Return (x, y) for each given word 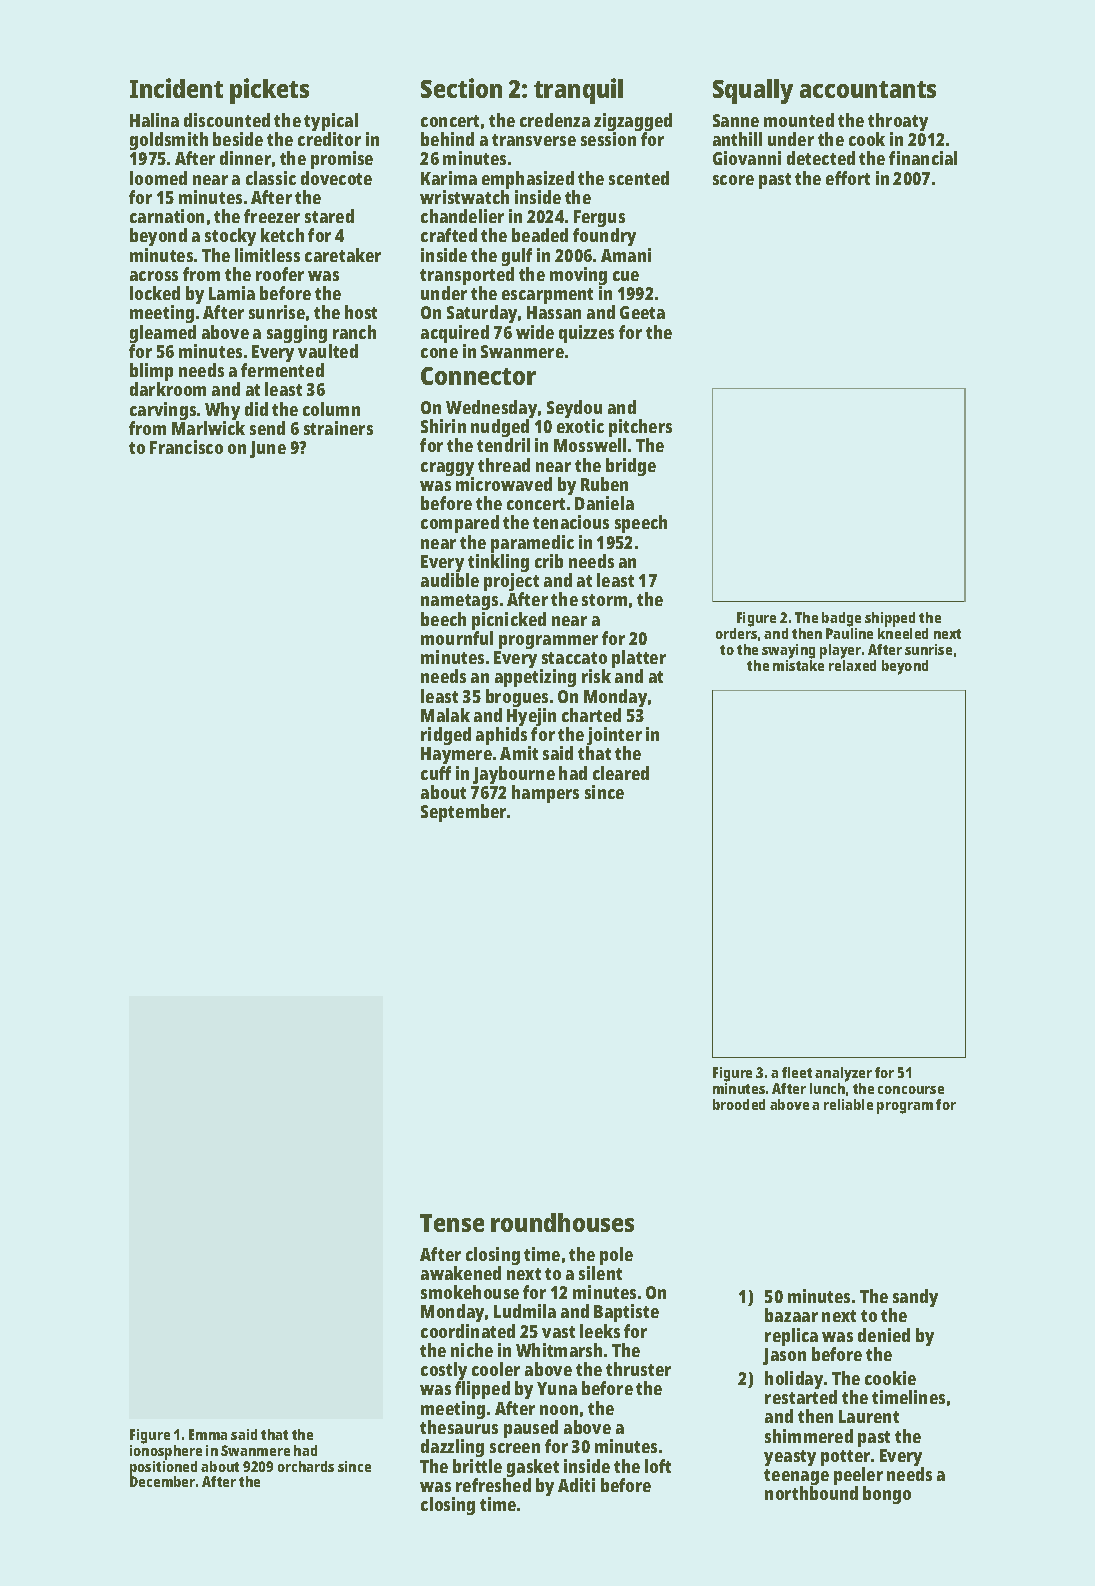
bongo (887, 1495)
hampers (545, 794)
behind (447, 139)
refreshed (493, 1485)
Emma (208, 1434)
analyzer (843, 1074)
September (463, 813)
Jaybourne (514, 775)
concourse (911, 1090)
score (733, 180)
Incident (176, 88)
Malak (445, 715)
